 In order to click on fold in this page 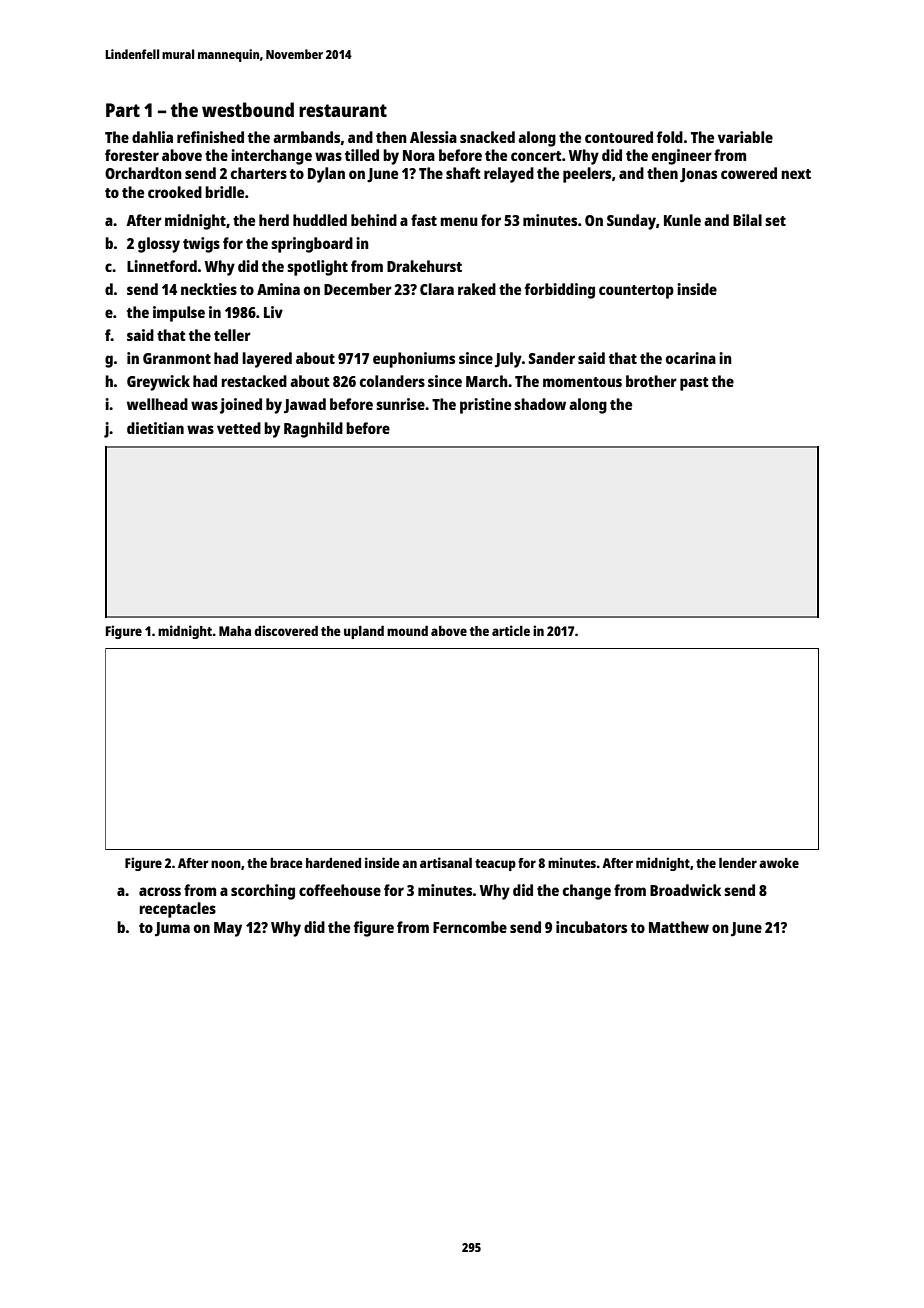, I will do `click(670, 137)`.
